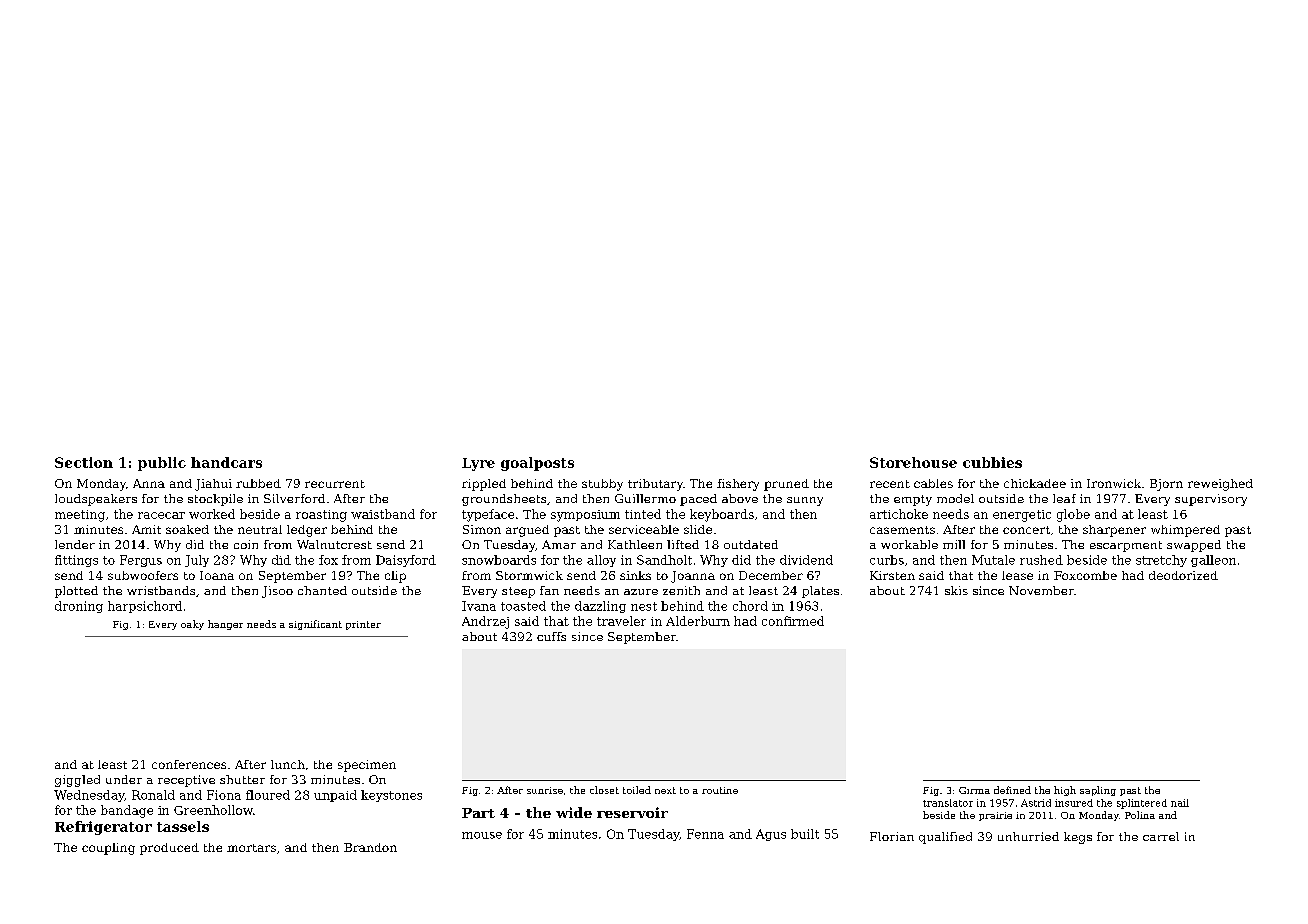 This document has height=924, width=1308. What do you see at coordinates (80, 516) in the document?
I see `meeting` at bounding box center [80, 516].
